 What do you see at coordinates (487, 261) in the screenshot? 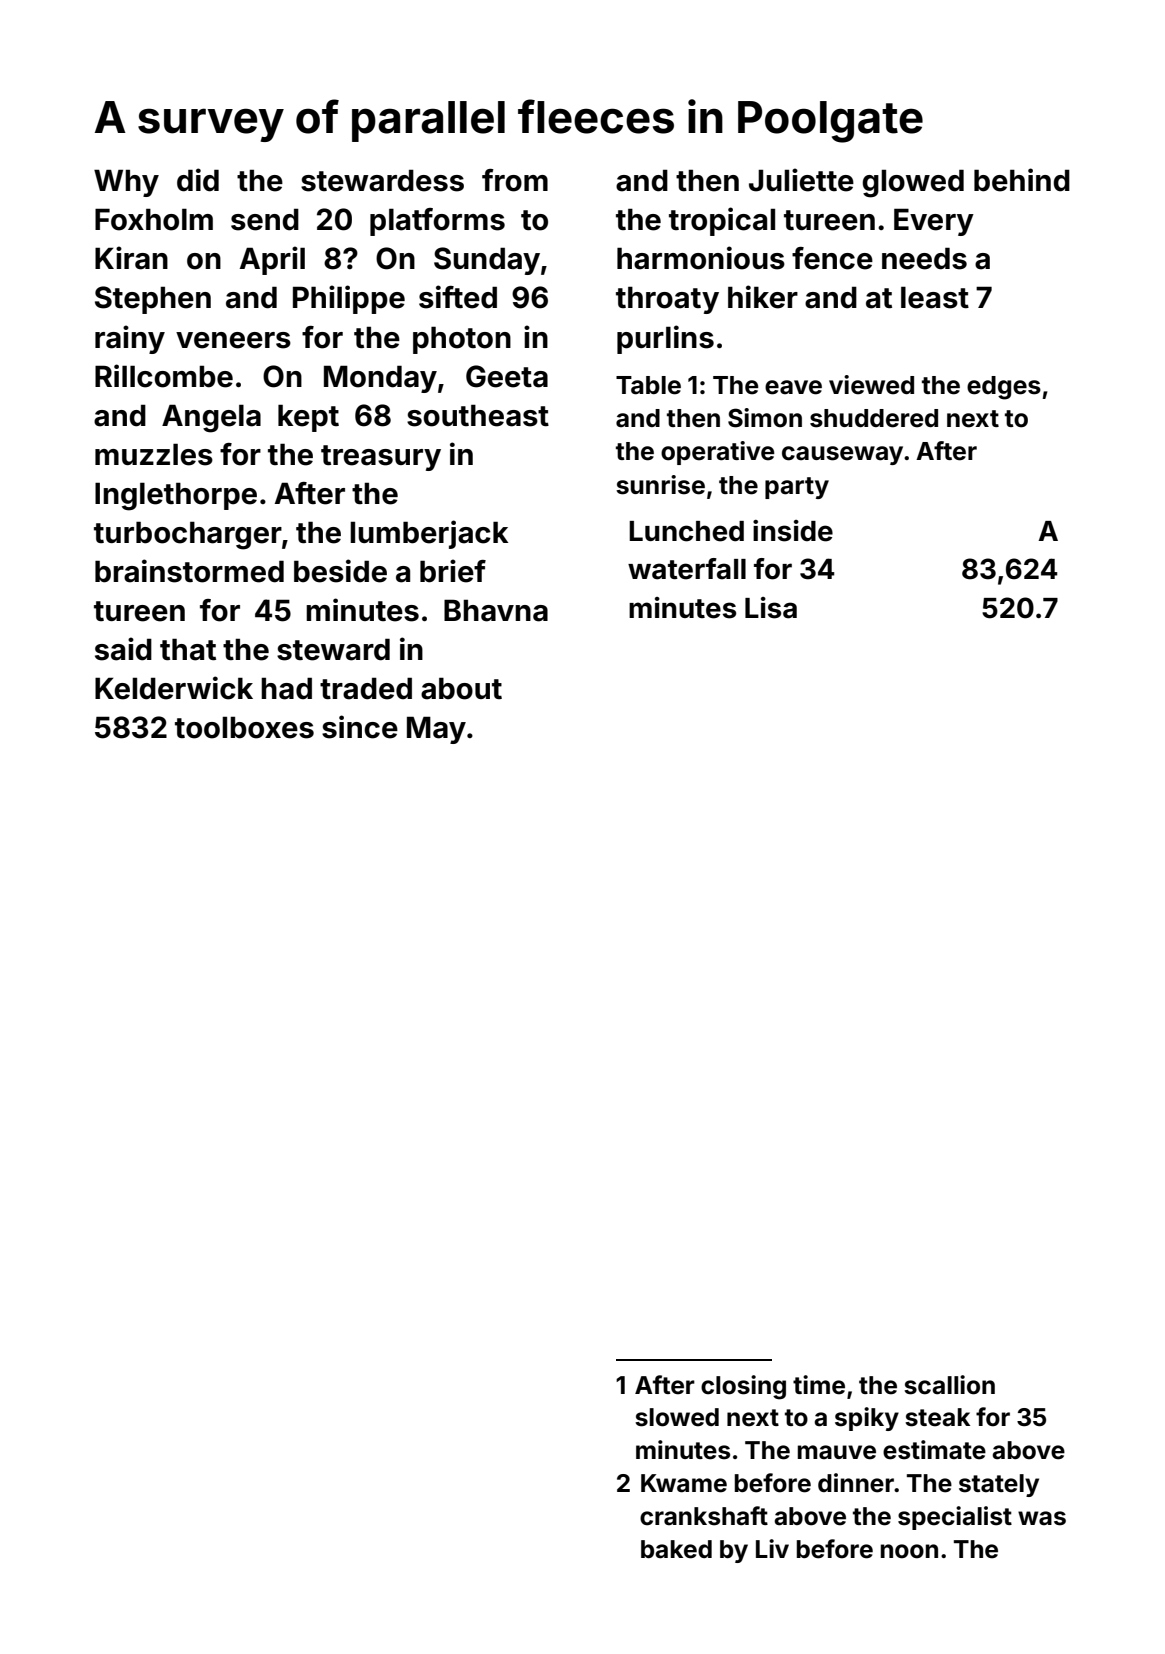
I see `Sunday` at bounding box center [487, 261].
